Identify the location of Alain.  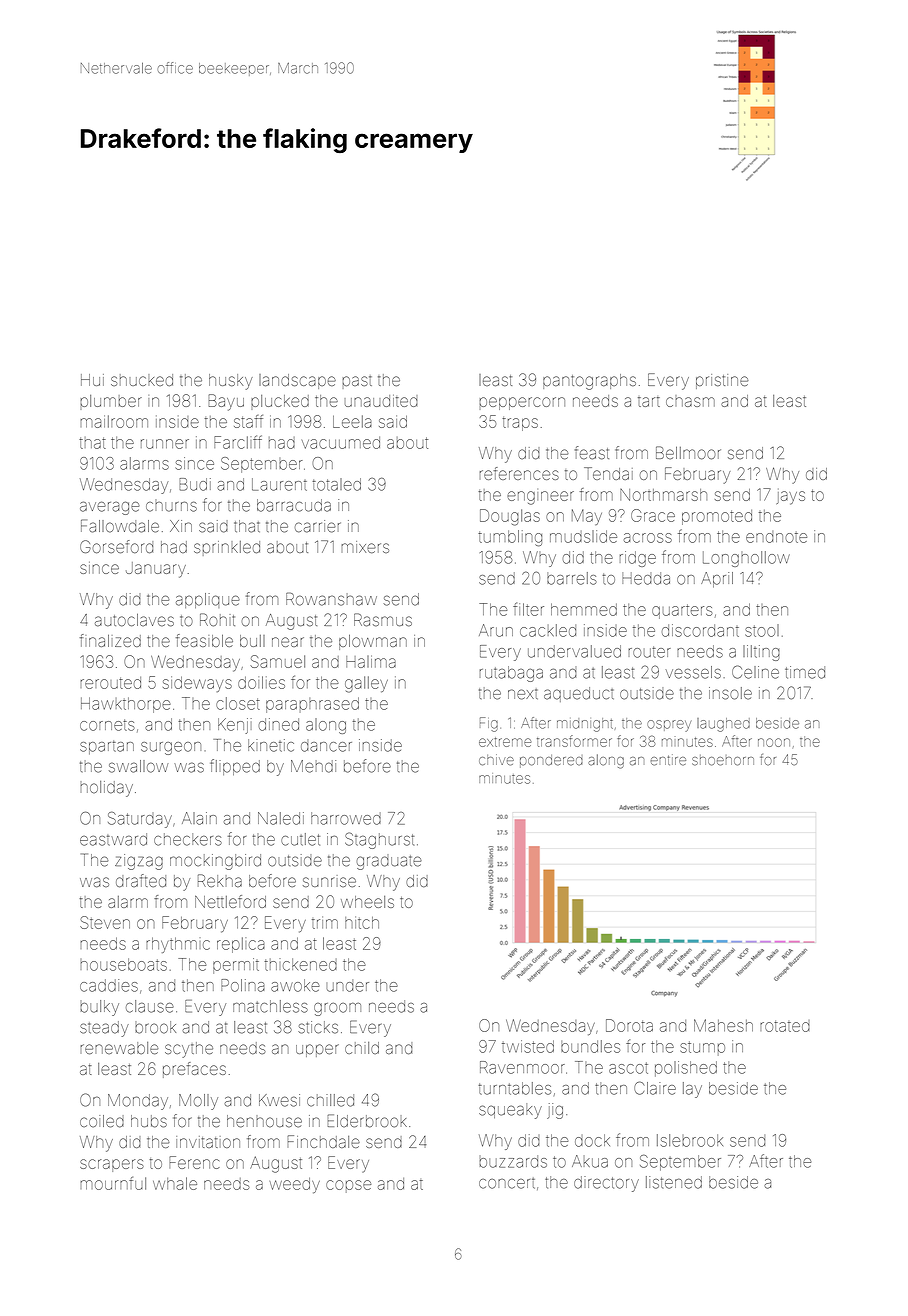
(199, 818).
